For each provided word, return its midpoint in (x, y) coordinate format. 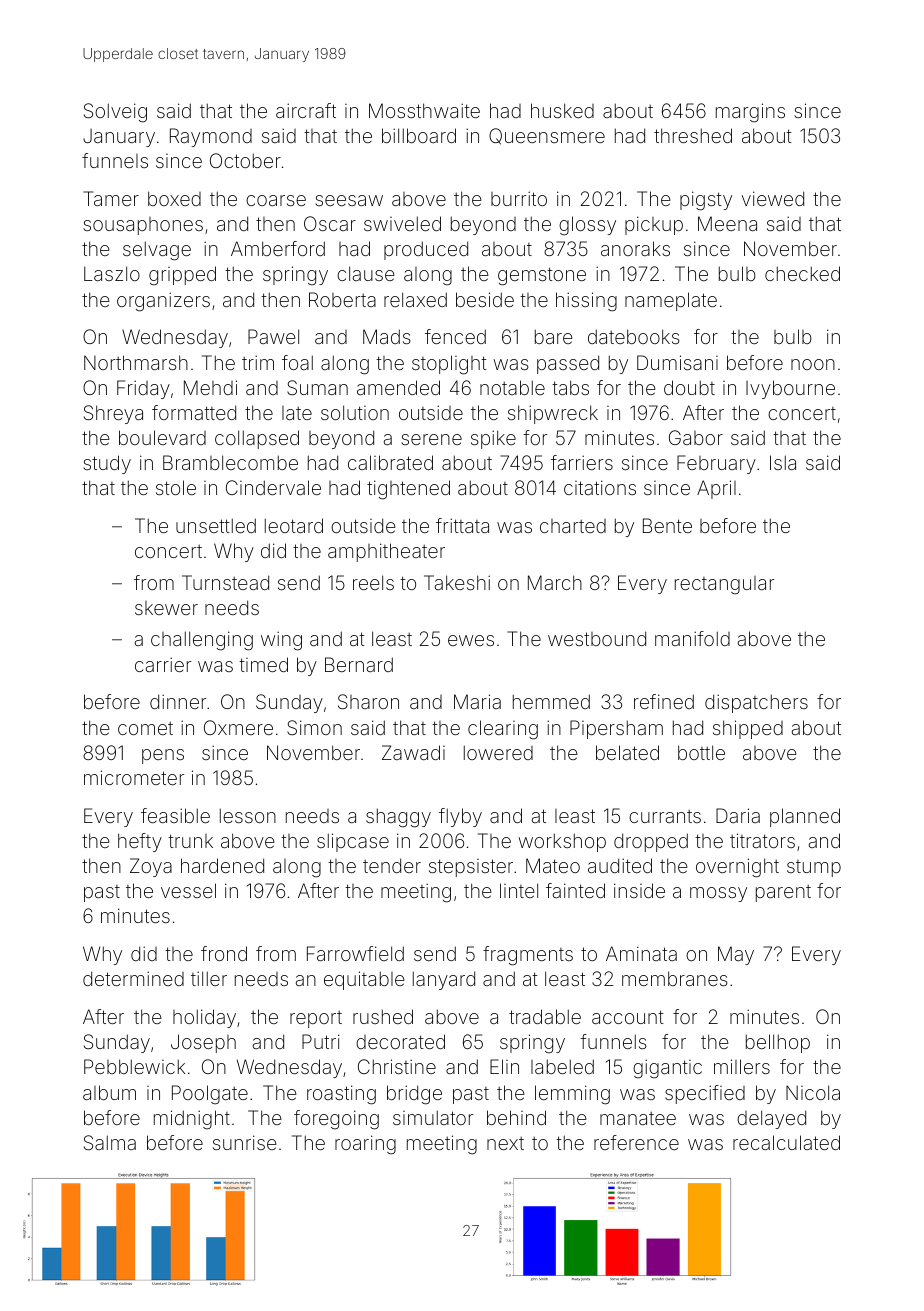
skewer (166, 608)
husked (562, 110)
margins (750, 113)
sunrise (245, 1142)
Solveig (115, 113)
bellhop (778, 1043)
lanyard (444, 980)
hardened (222, 865)
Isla (783, 462)
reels (373, 582)
